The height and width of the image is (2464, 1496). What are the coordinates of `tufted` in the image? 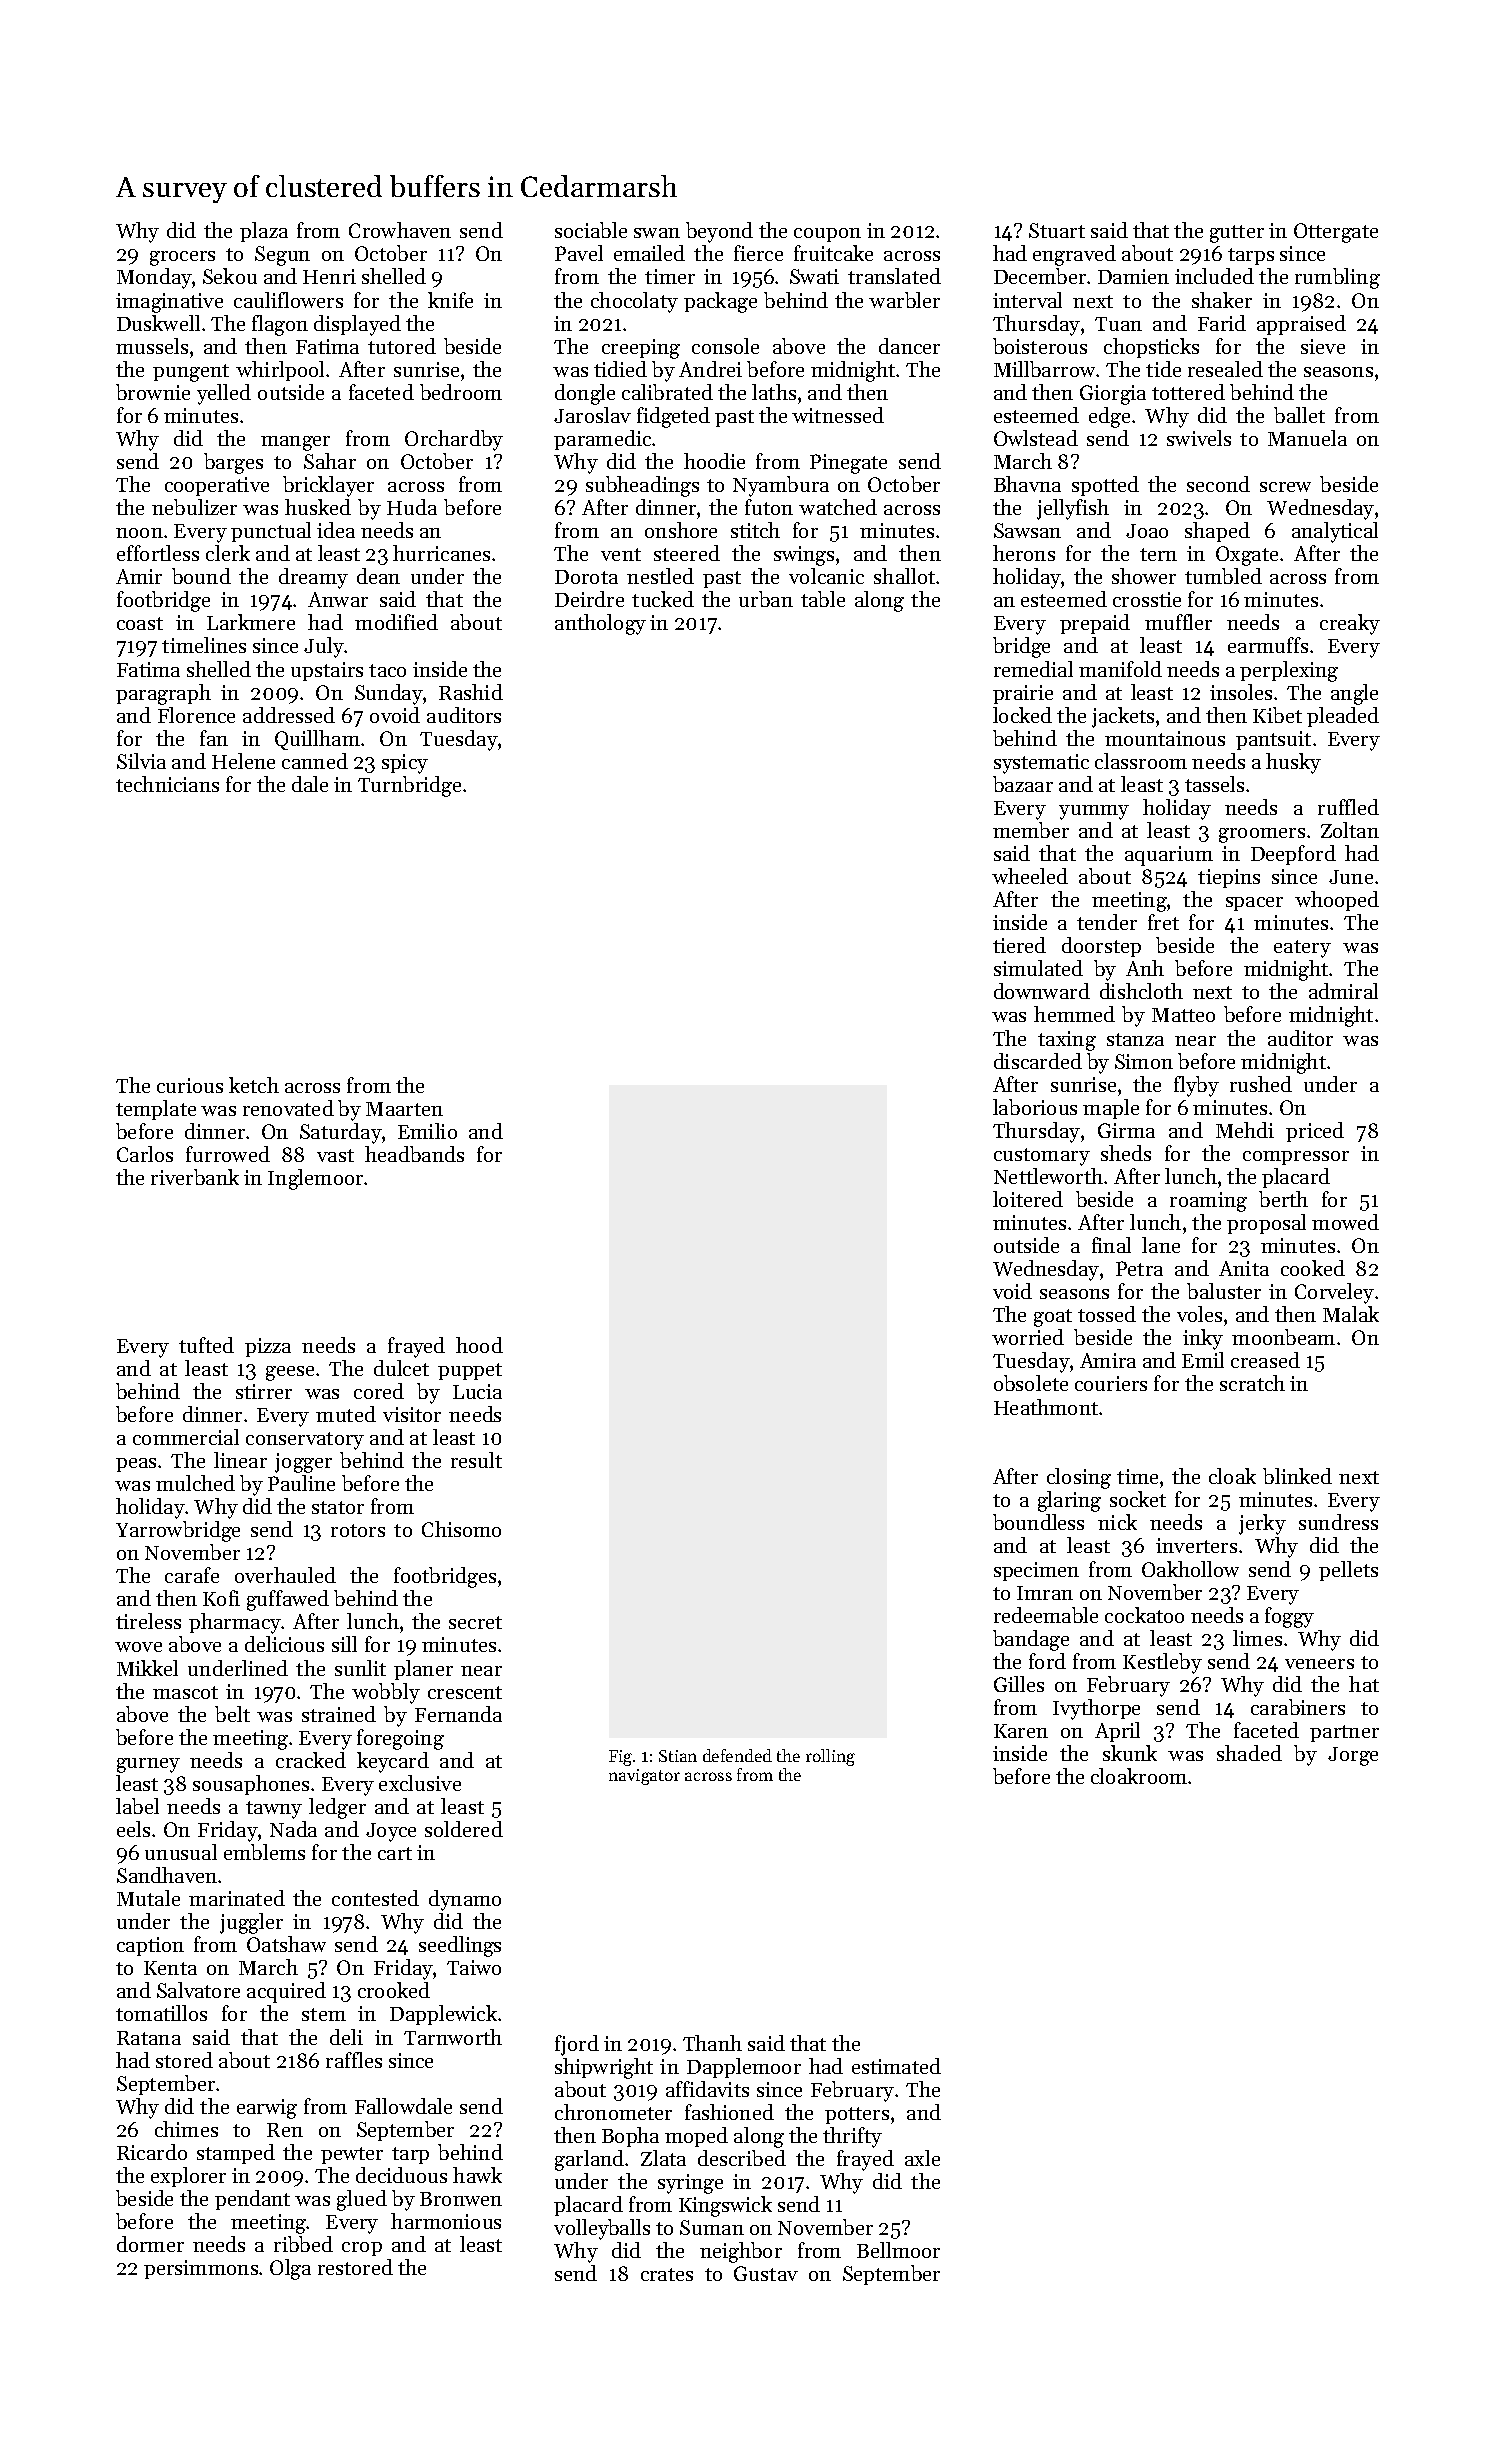 It's located at (206, 1345).
